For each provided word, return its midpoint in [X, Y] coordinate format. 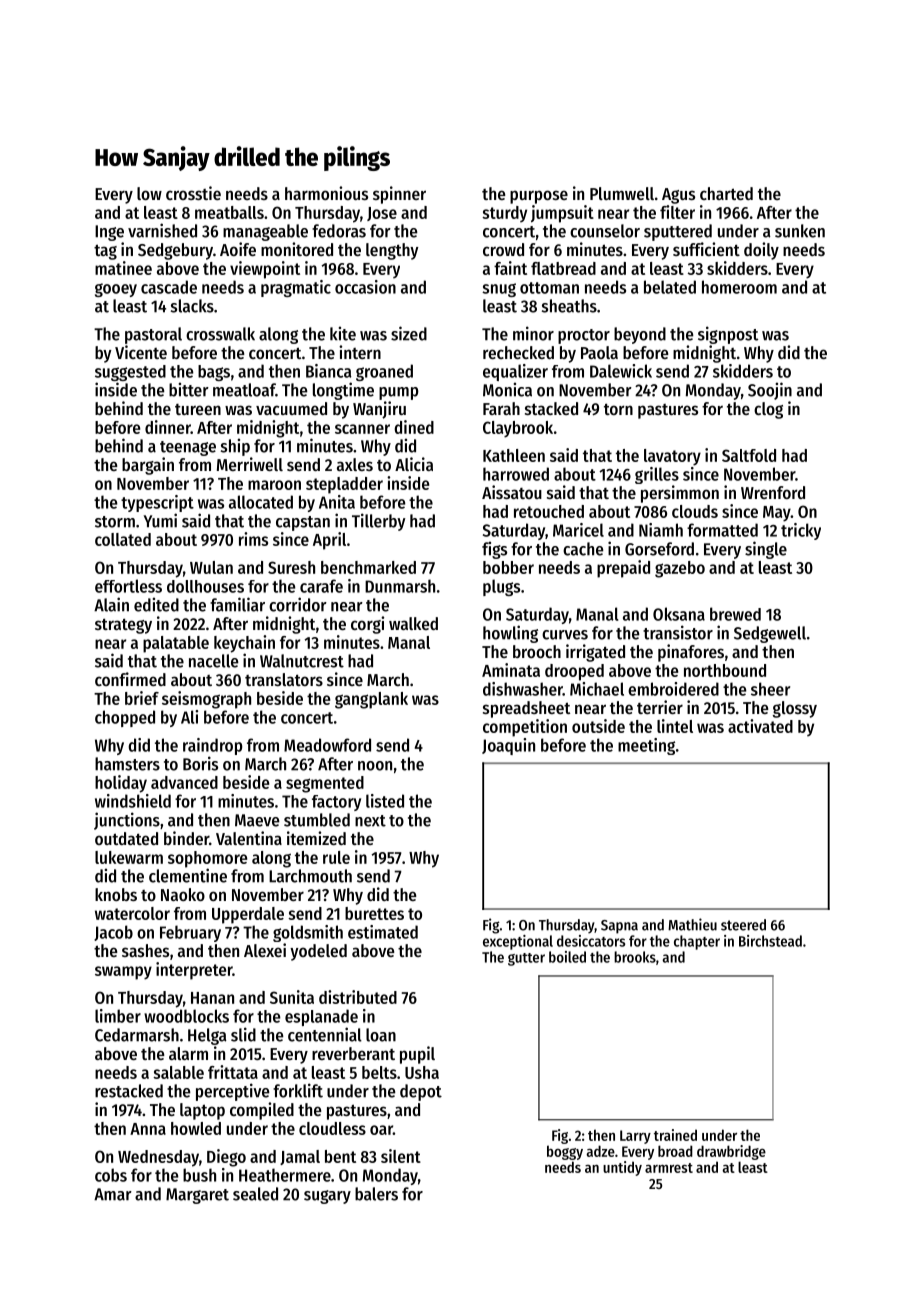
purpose [539, 197]
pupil [417, 1055]
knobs [116, 894]
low [149, 193]
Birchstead [770, 941]
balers [376, 1194]
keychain [244, 644]
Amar [113, 1194]
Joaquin [508, 746]
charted [726, 193]
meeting [646, 746]
